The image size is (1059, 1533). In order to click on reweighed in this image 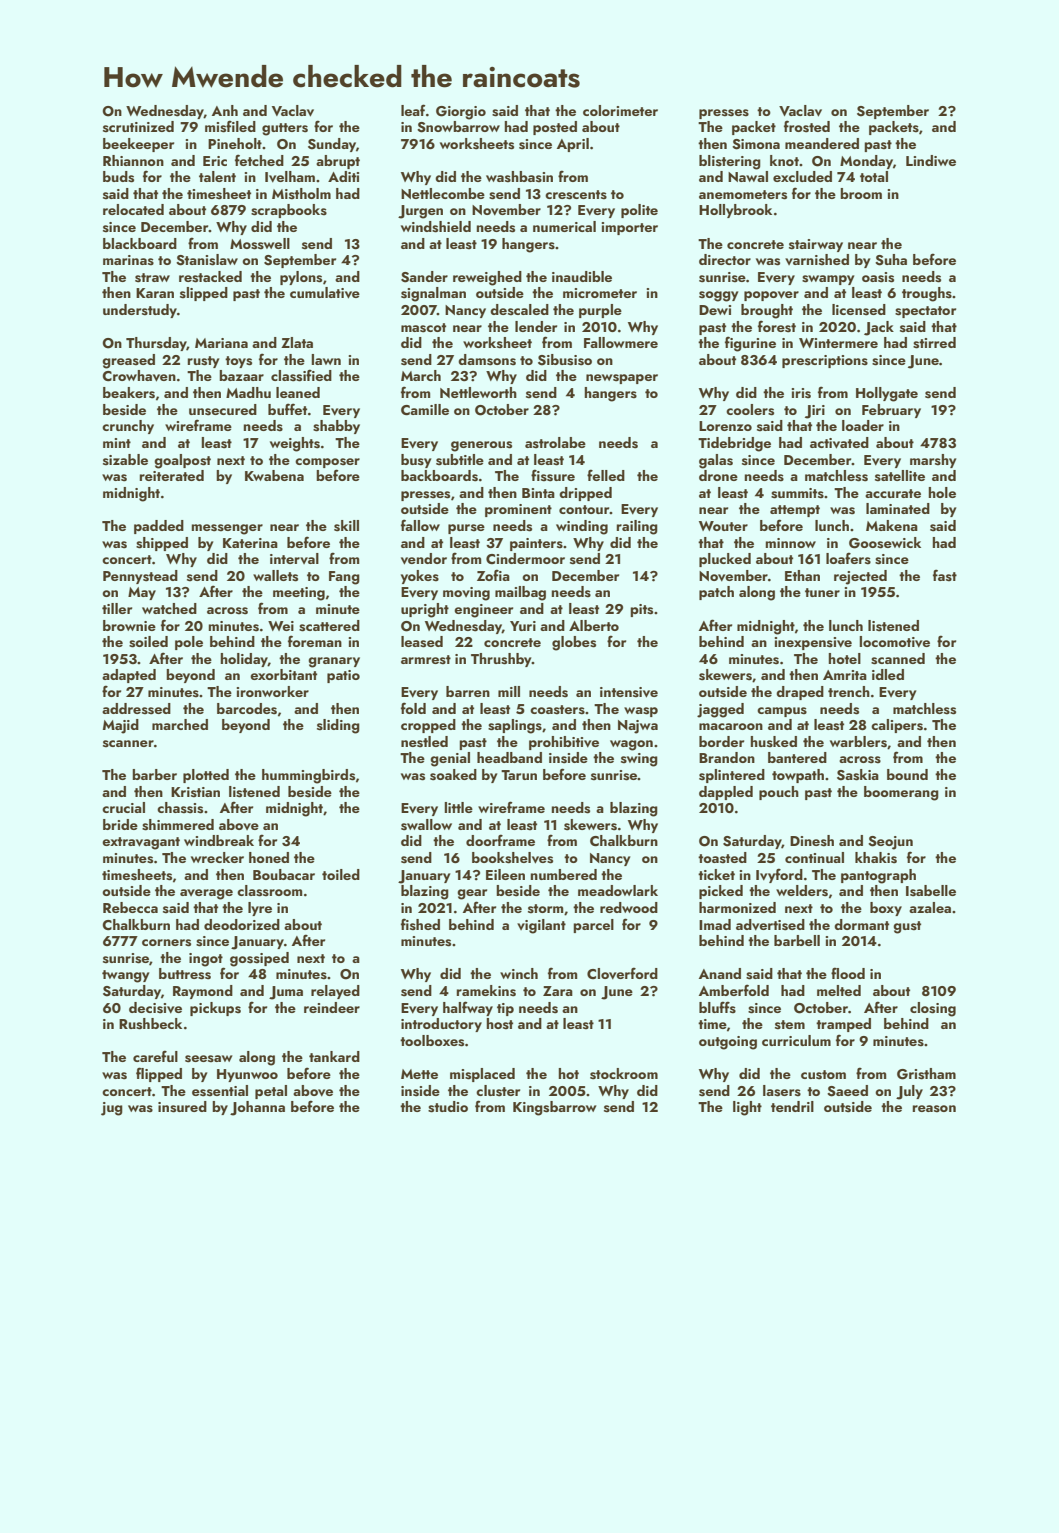, I will do `click(487, 278)`.
